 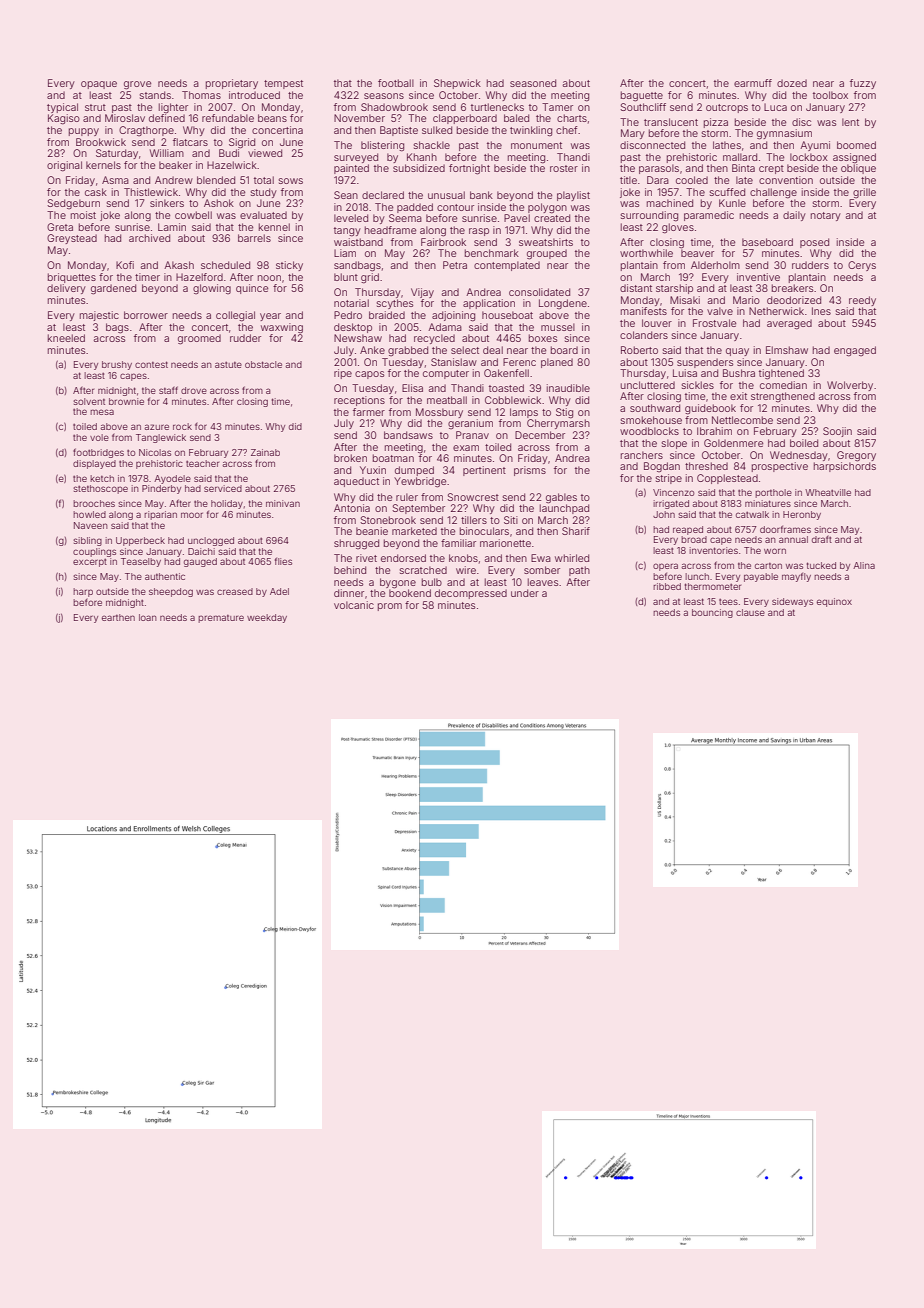 What do you see at coordinates (670, 203) in the screenshot?
I see `machined` at bounding box center [670, 203].
